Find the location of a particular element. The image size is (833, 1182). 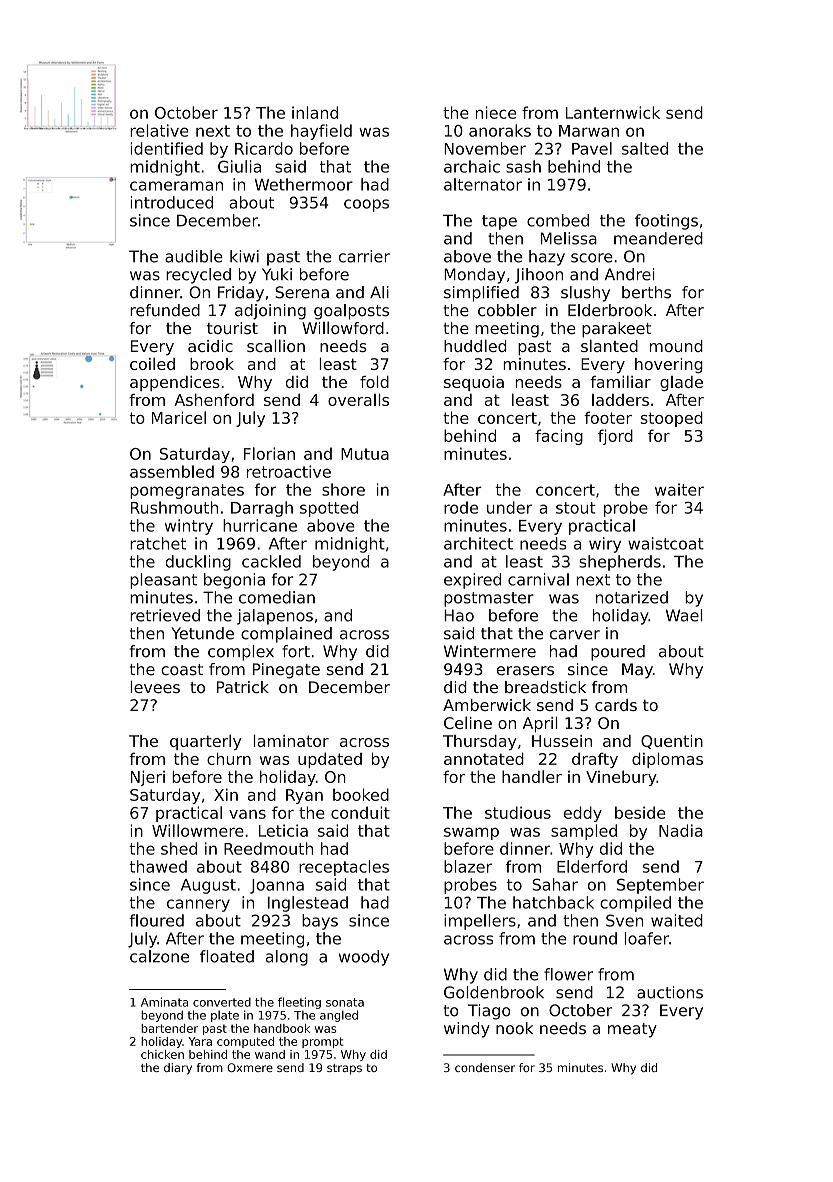

Marwan is located at coordinates (589, 131).
